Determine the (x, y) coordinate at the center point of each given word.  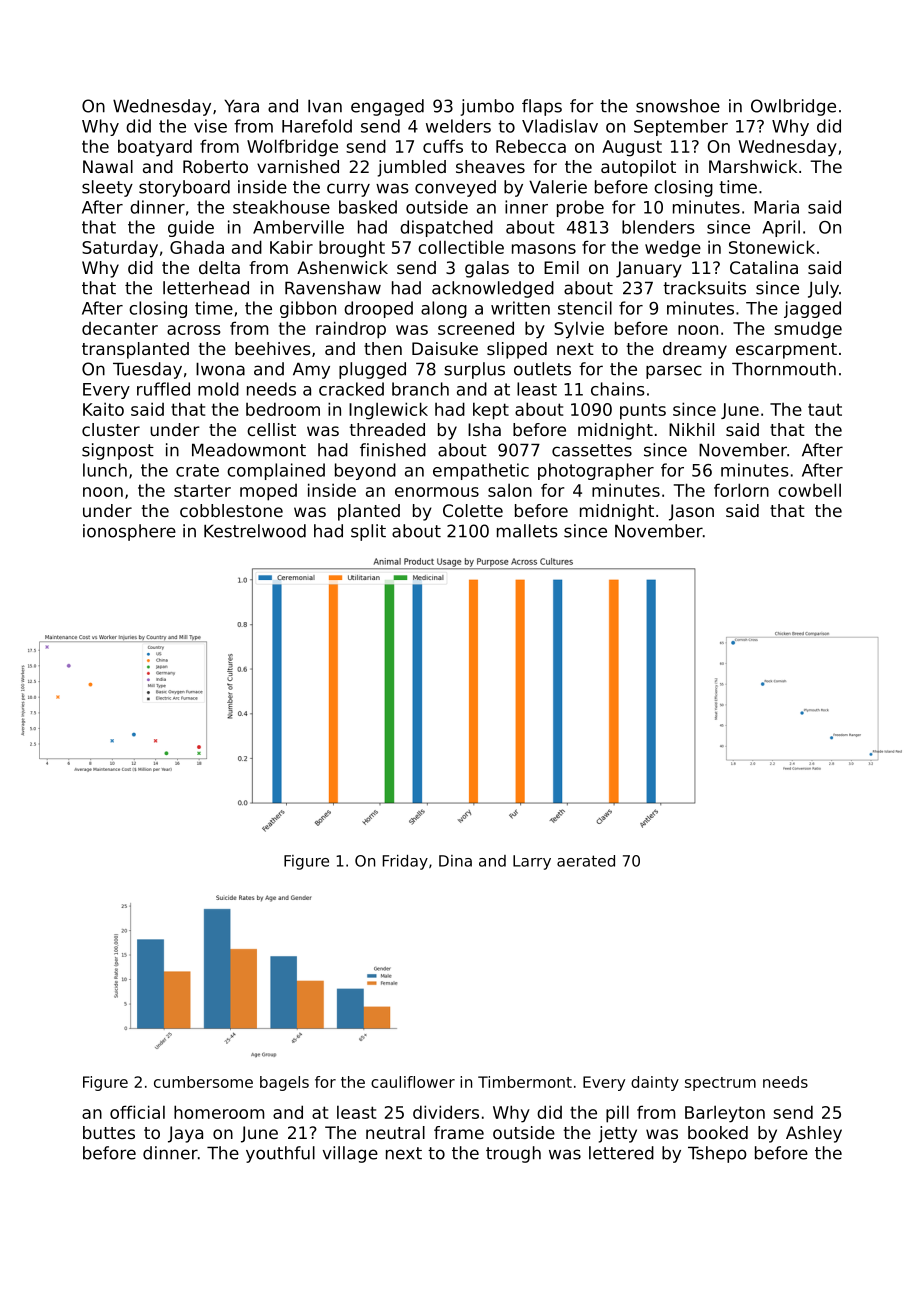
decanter (120, 328)
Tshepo (717, 1154)
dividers (446, 1112)
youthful (280, 1154)
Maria (776, 207)
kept (491, 411)
